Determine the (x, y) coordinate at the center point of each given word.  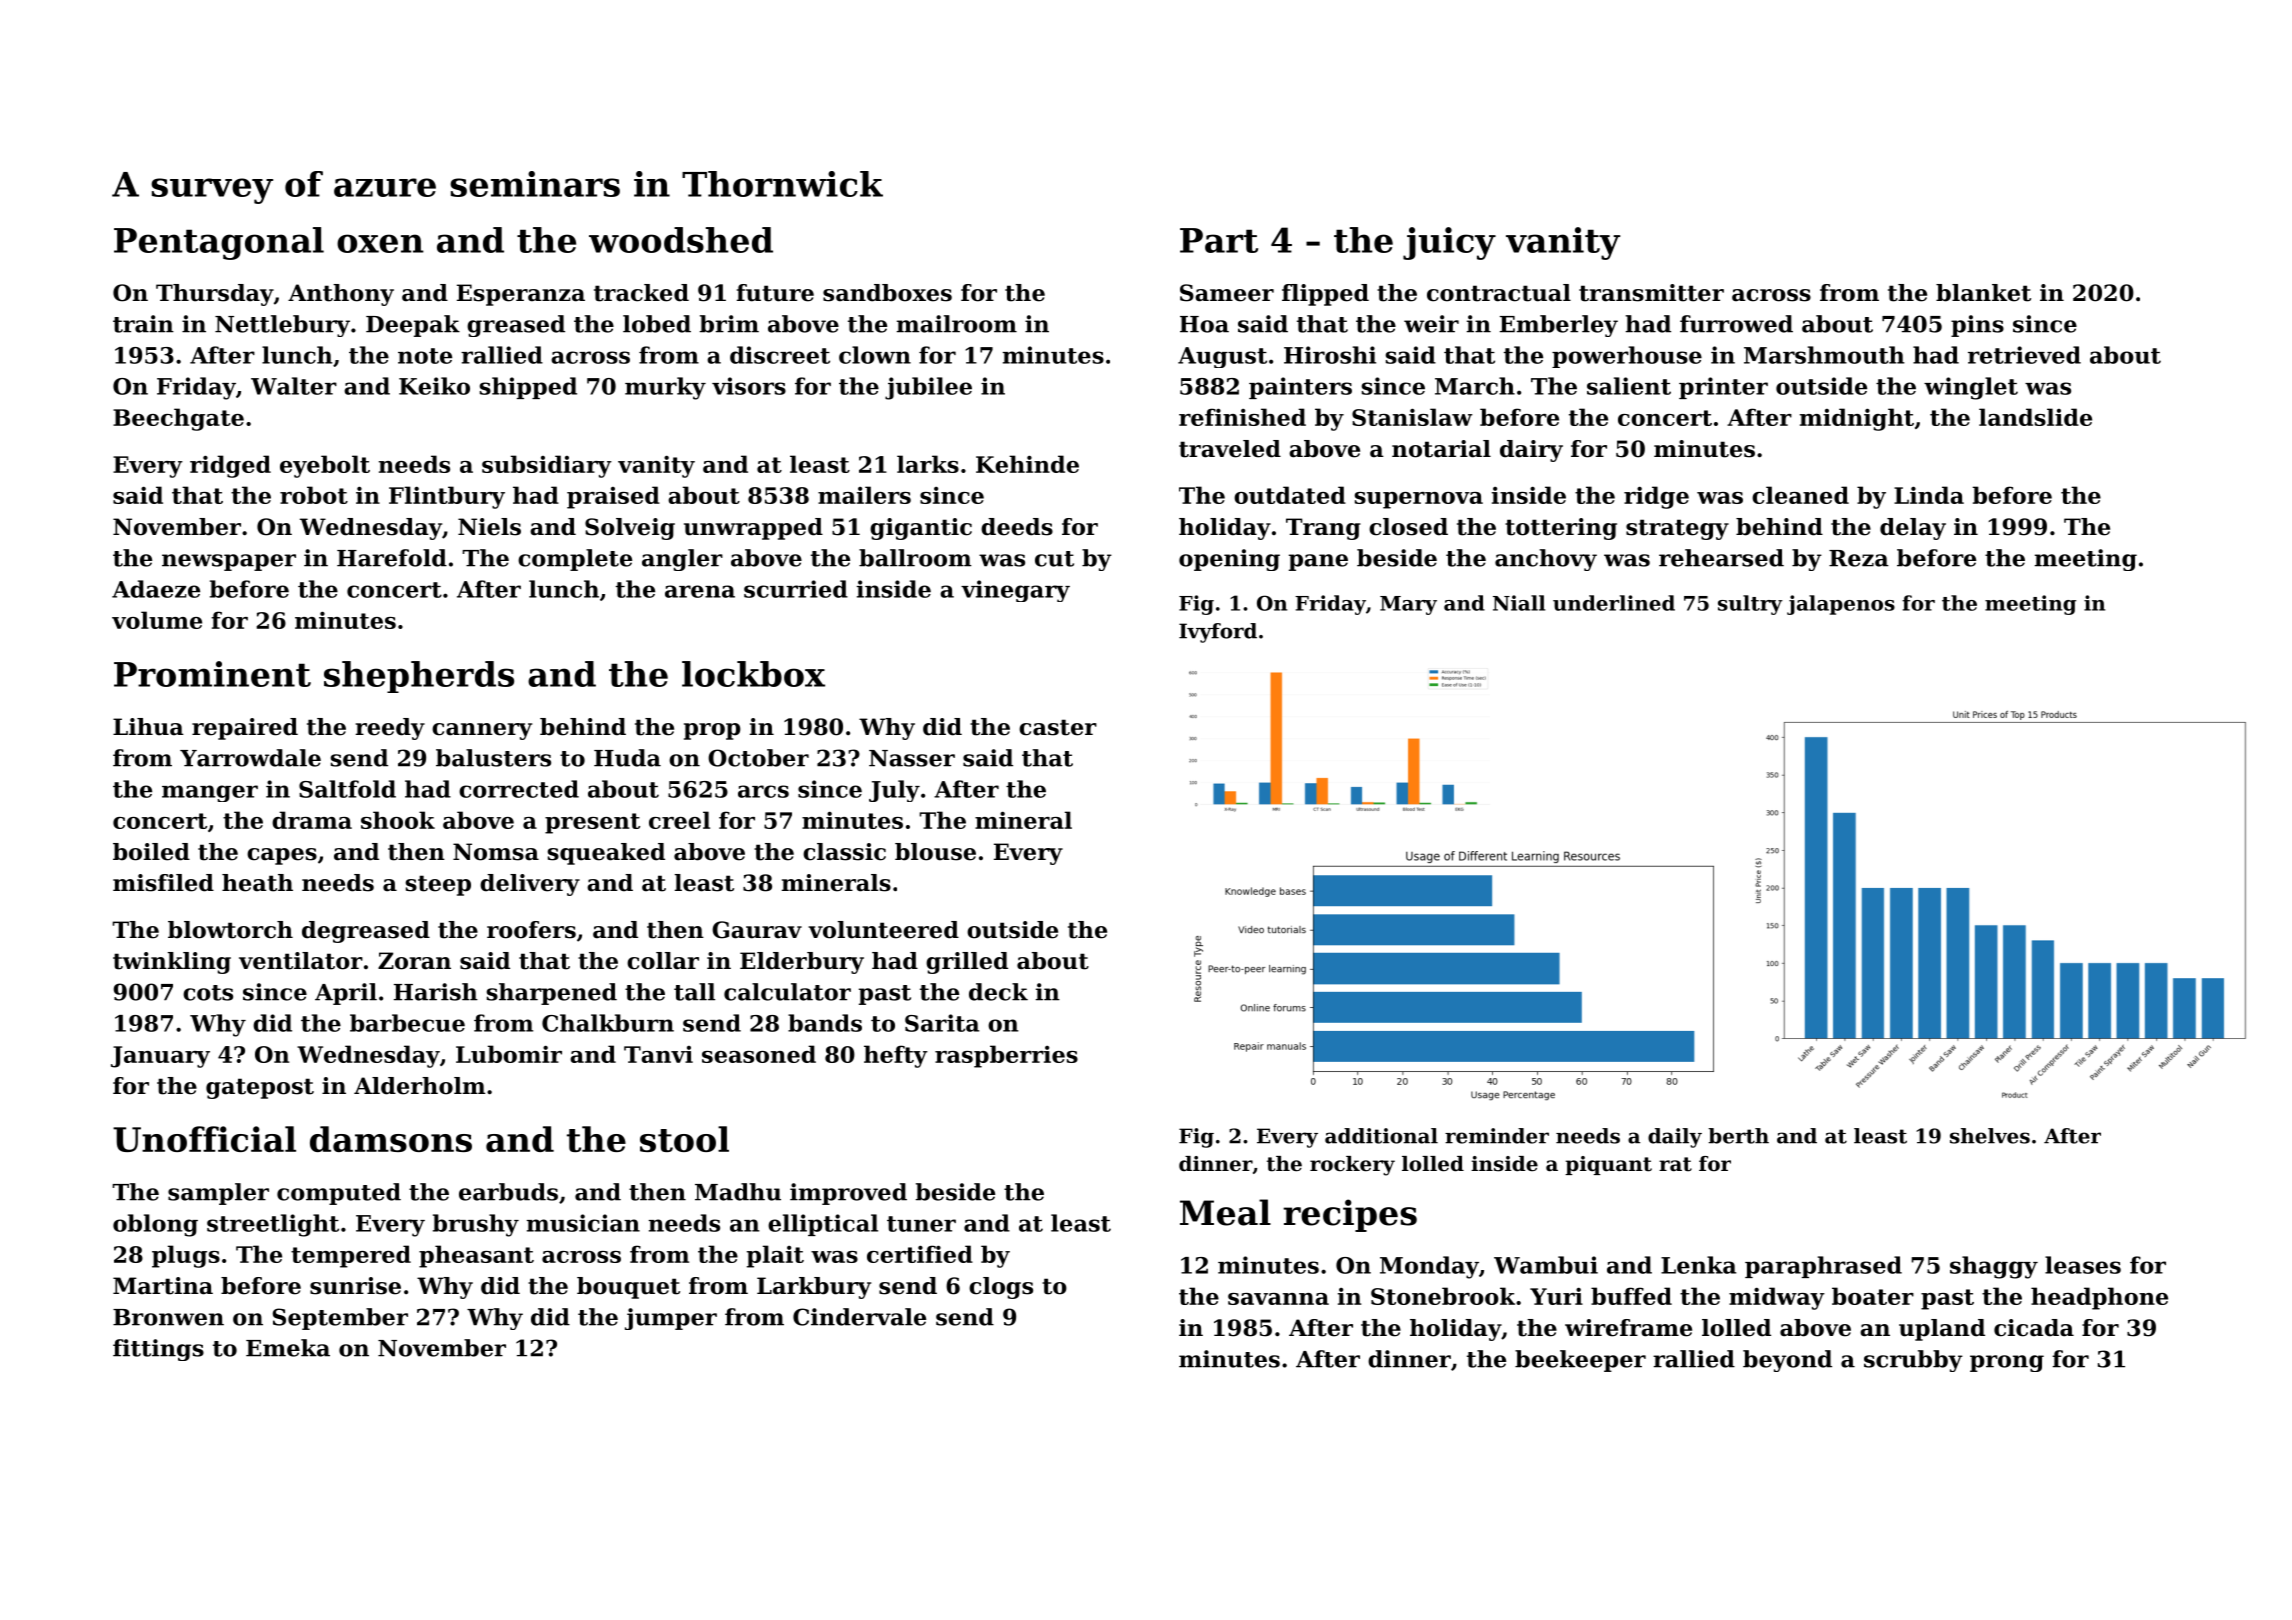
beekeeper (1580, 1361)
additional (1381, 1136)
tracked (641, 293)
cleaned (1800, 495)
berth (1738, 1136)
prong (2007, 1363)
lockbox (753, 674)
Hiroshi (1330, 355)
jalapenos (1841, 605)
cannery (482, 731)
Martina (163, 1286)
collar (663, 961)
